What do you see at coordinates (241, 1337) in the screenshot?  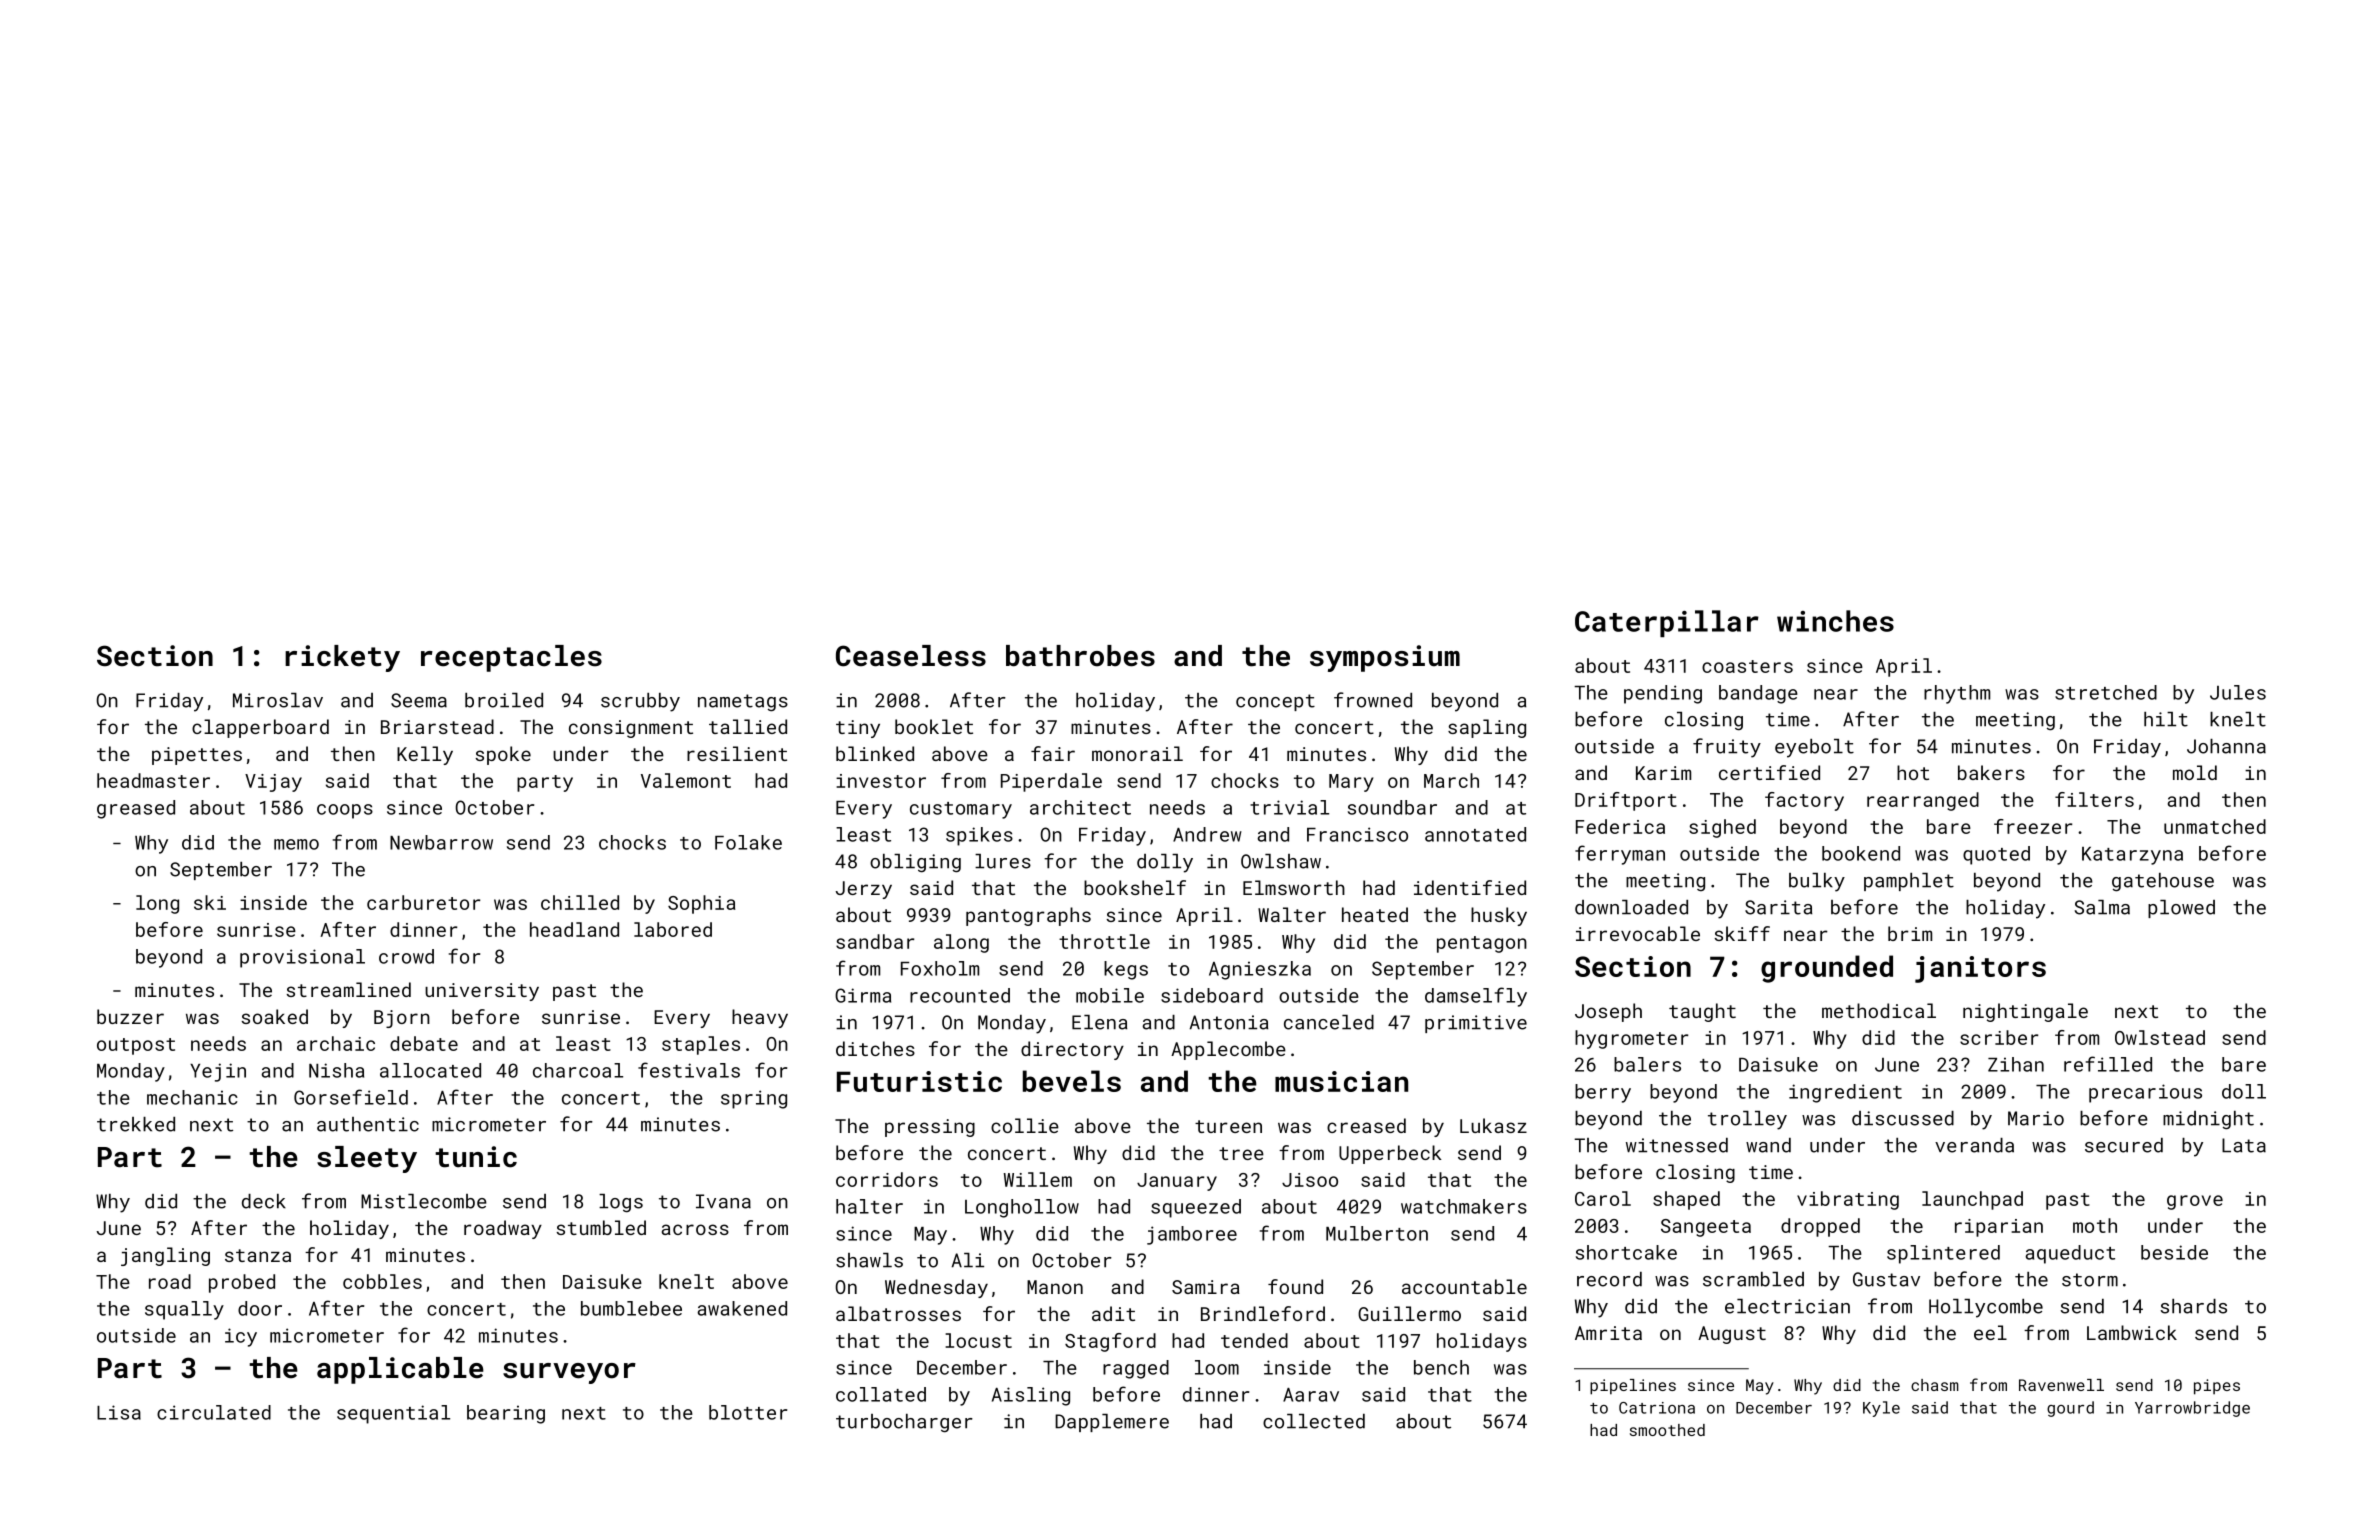 I see `icy` at bounding box center [241, 1337].
